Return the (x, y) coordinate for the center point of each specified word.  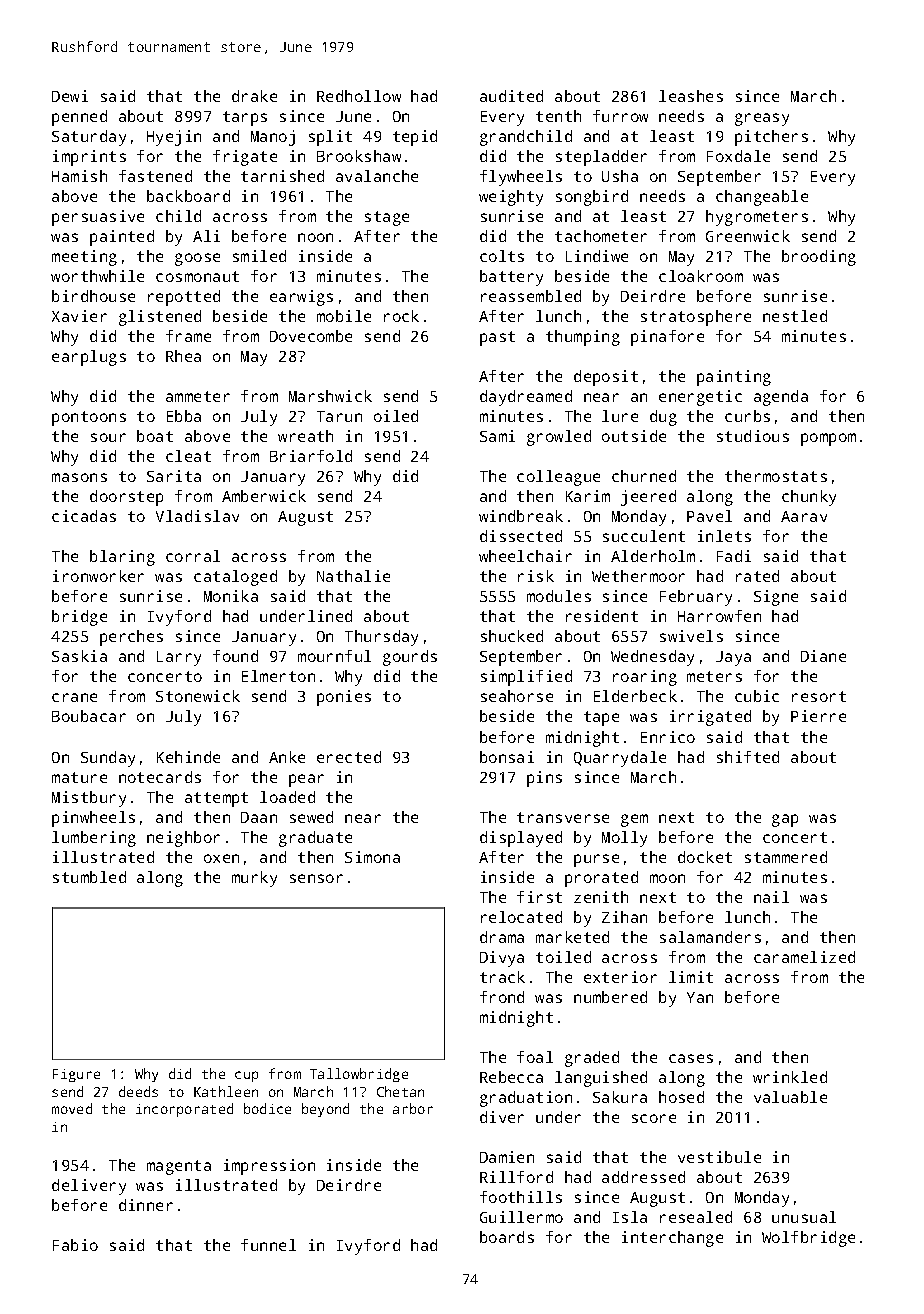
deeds (138, 1091)
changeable (762, 198)
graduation (526, 1099)
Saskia (79, 656)
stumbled (89, 877)
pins (544, 779)
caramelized (804, 957)
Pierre (818, 716)
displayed (521, 839)
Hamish (79, 176)
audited (511, 96)
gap (785, 820)
